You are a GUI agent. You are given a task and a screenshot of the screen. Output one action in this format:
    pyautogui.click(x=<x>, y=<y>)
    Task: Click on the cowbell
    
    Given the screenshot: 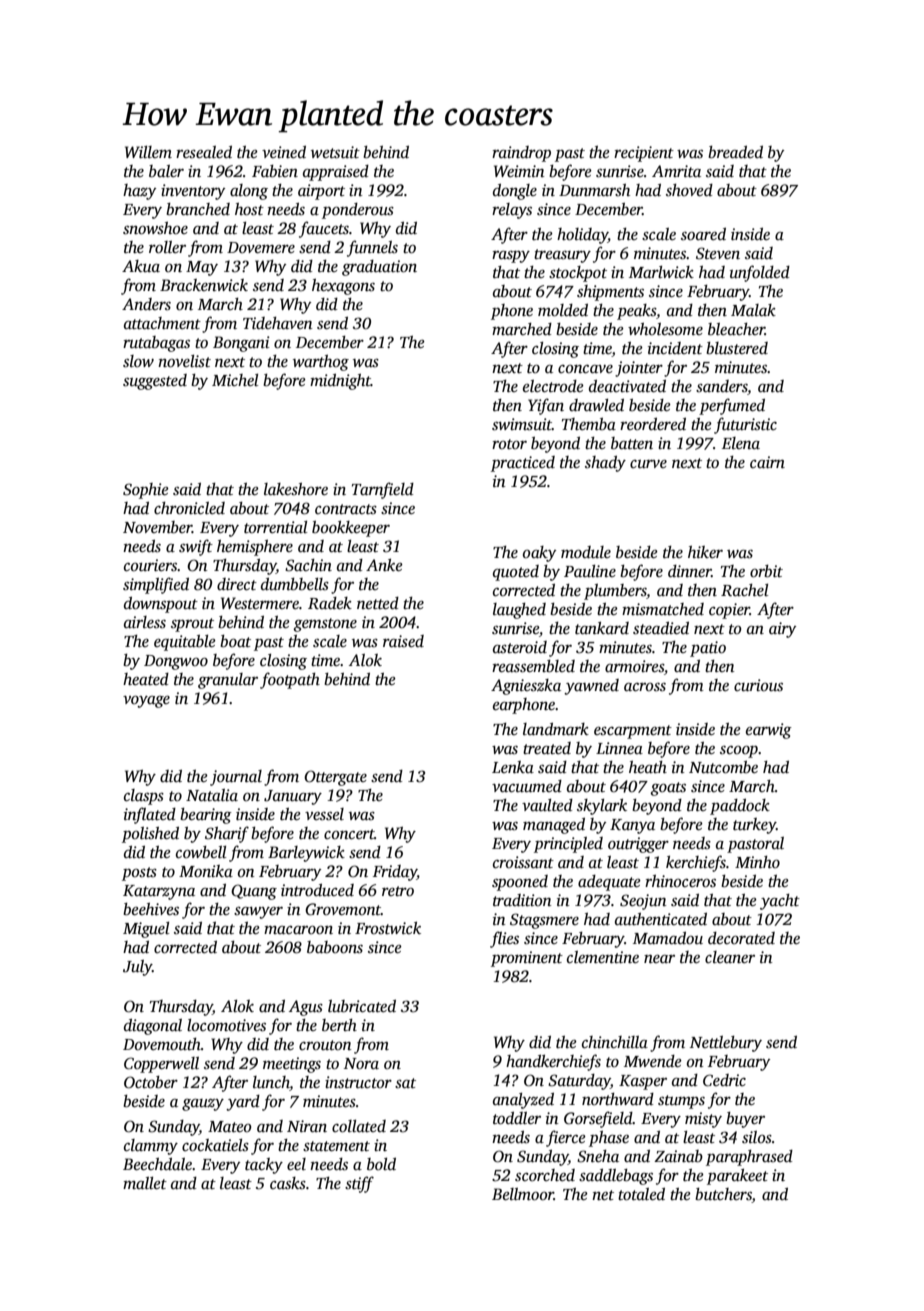 What is the action you would take?
    pyautogui.click(x=201, y=852)
